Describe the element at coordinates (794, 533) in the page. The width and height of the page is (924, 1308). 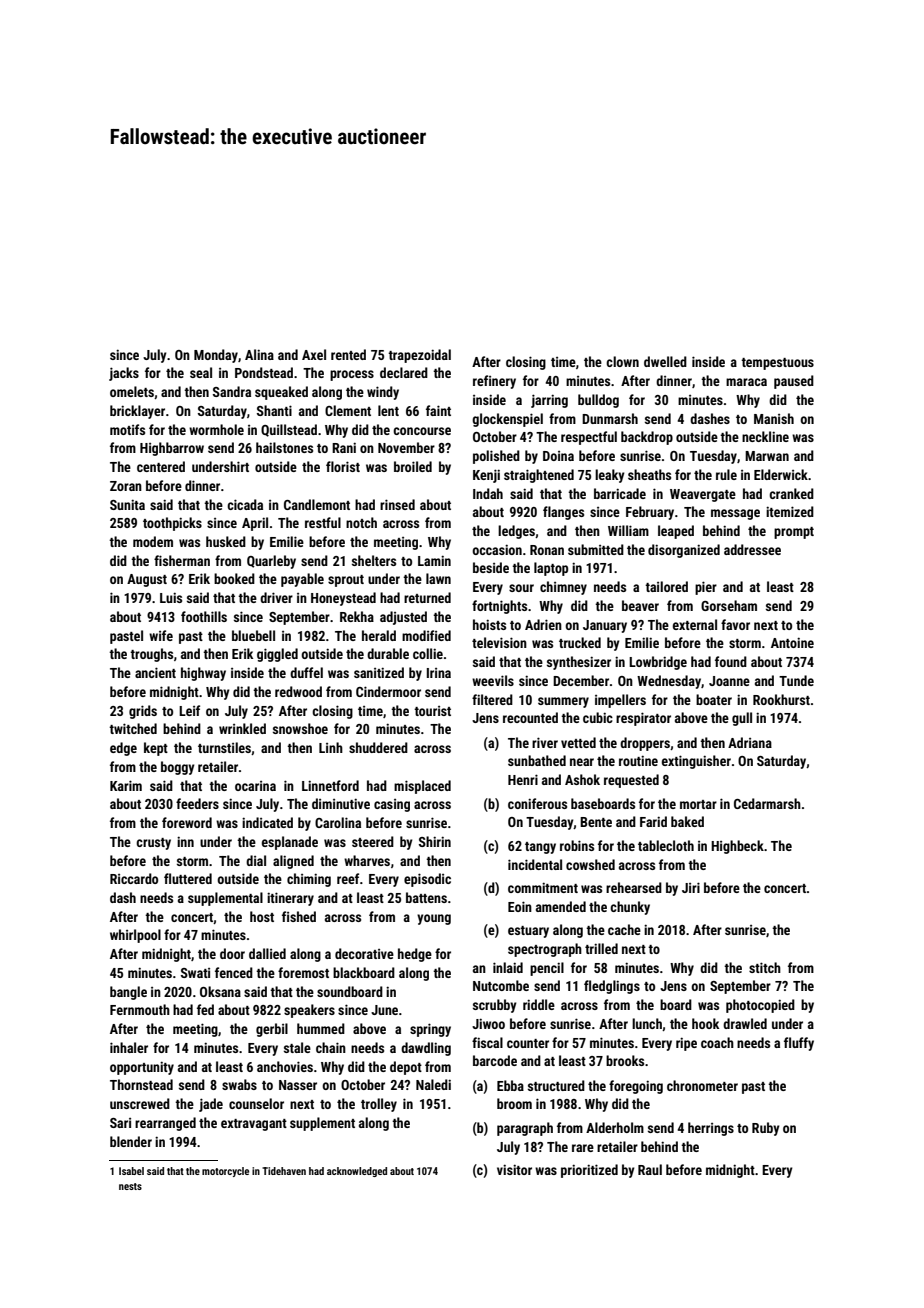
I see `prompt` at that location.
